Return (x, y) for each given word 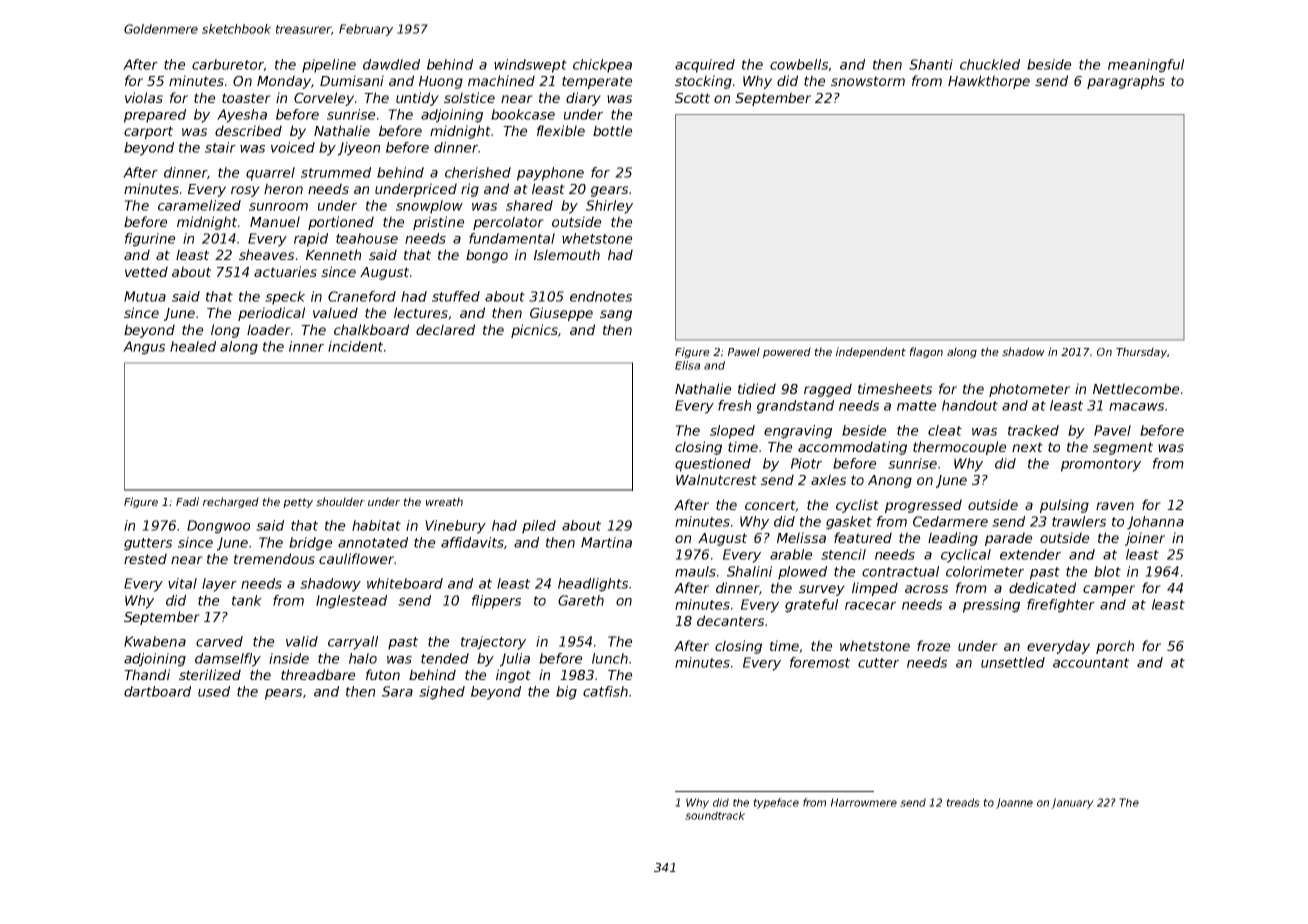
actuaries (285, 271)
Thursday (1141, 352)
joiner (1145, 539)
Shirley (609, 207)
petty (298, 503)
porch (1115, 647)
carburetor (228, 65)
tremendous (274, 558)
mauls (695, 571)
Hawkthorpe (989, 82)
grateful (811, 606)
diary (583, 99)
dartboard (157, 691)
